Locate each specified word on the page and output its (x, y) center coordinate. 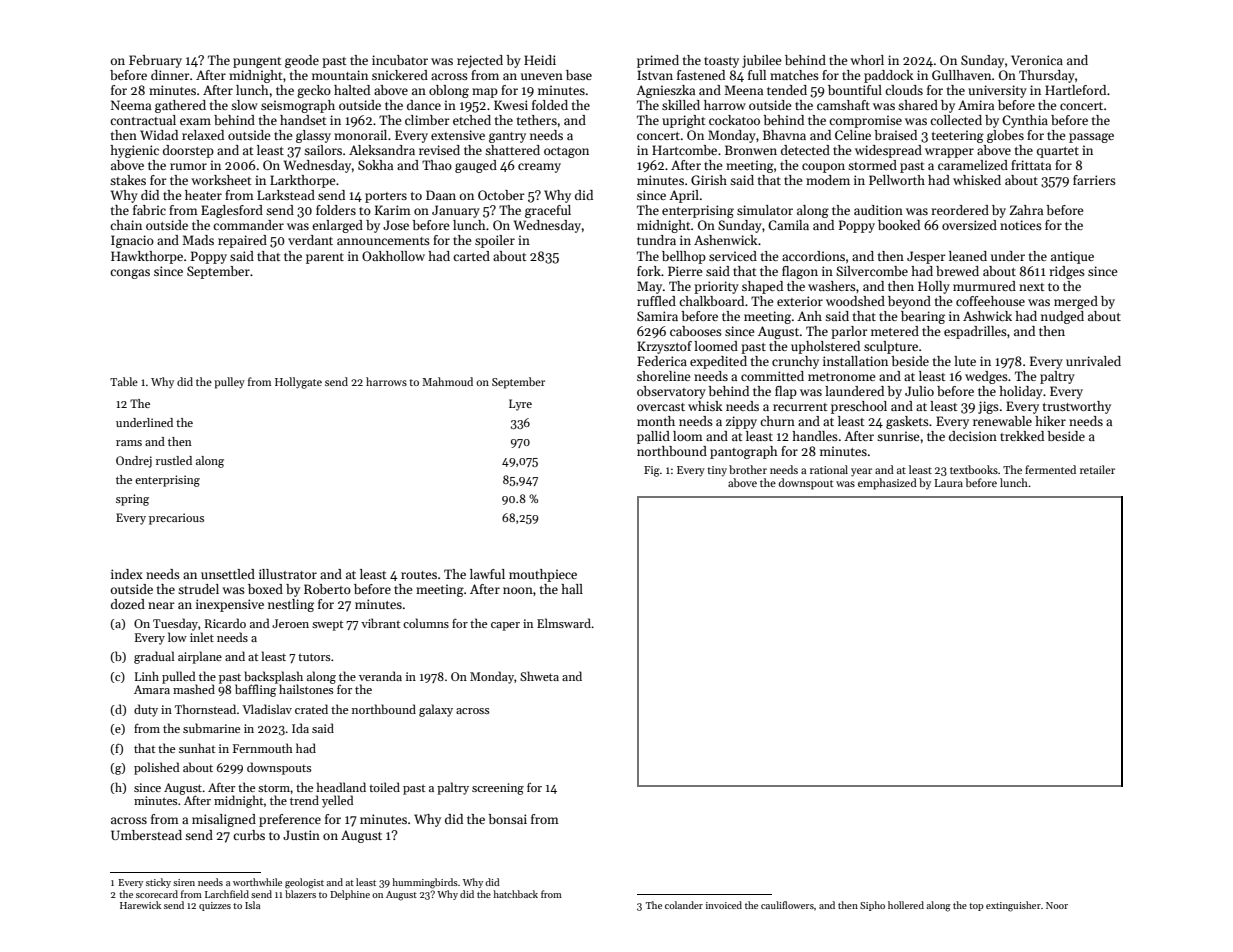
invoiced (724, 905)
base (579, 75)
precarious (176, 519)
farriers (1094, 180)
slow (244, 105)
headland (341, 787)
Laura (948, 483)
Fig (652, 471)
